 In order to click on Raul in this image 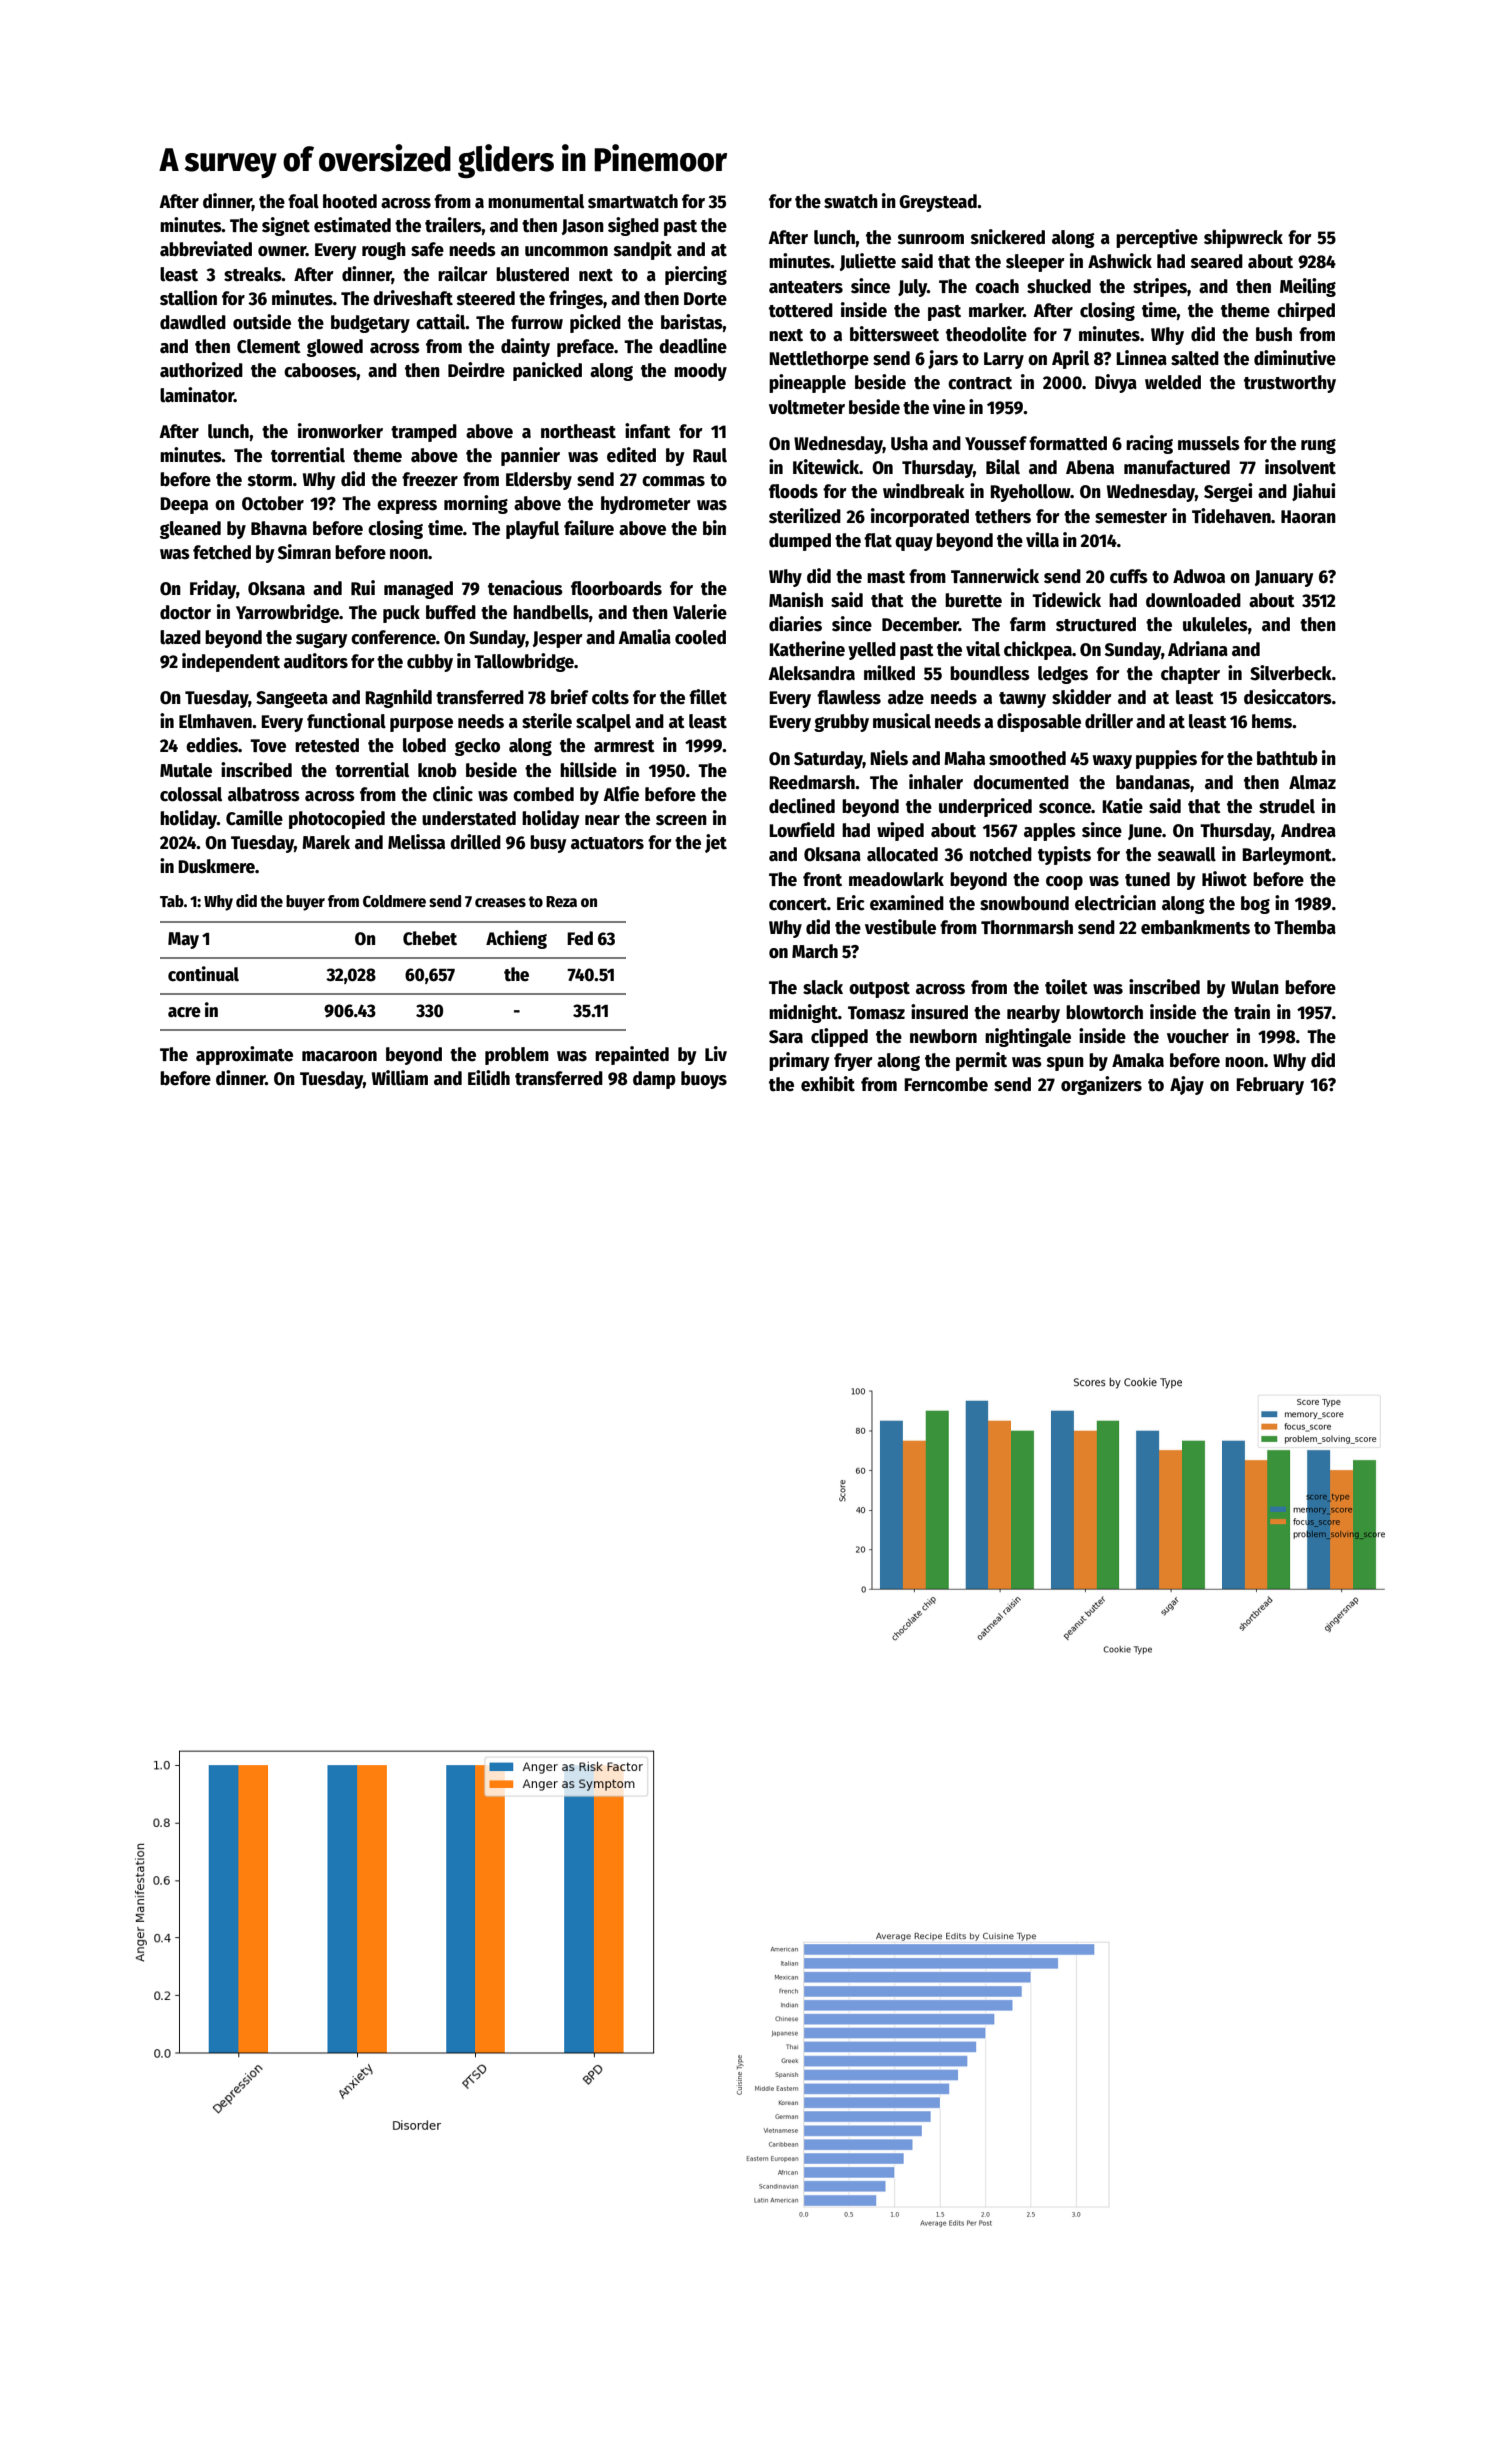, I will do `click(710, 455)`.
